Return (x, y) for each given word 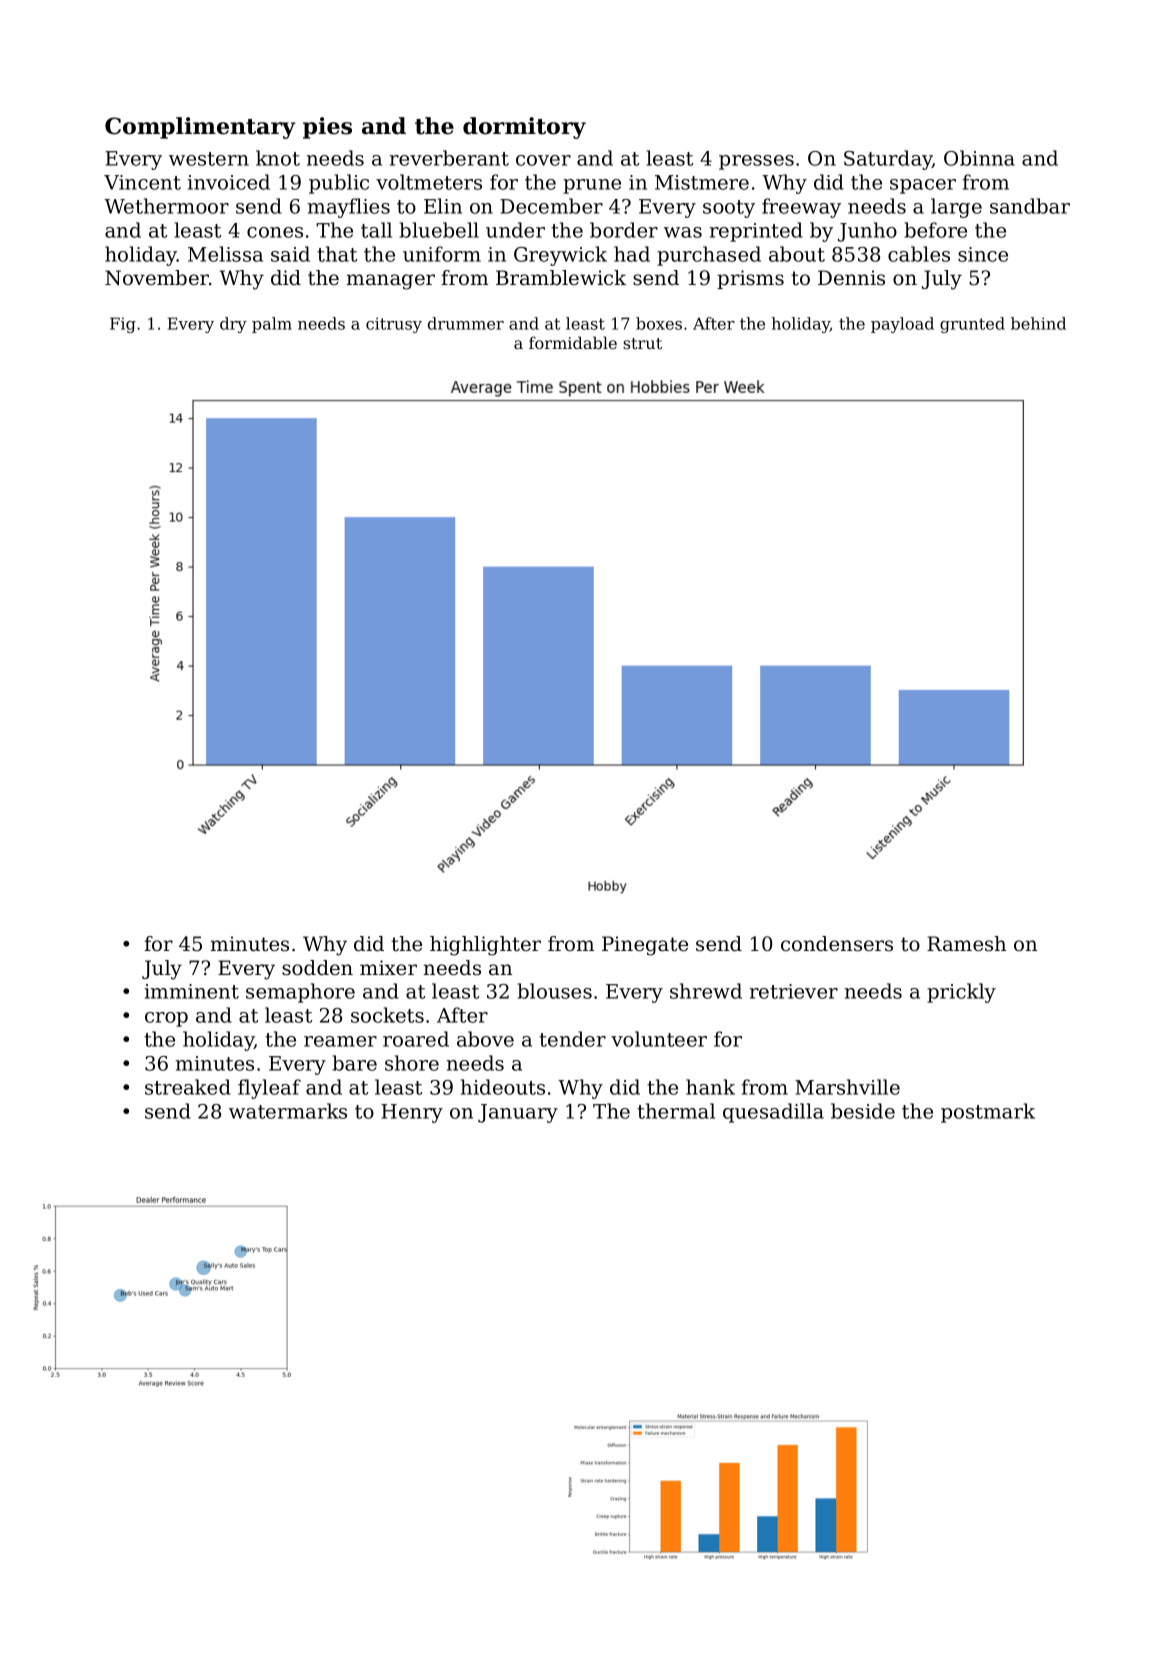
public (339, 184)
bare (355, 1063)
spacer (923, 186)
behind (1038, 323)
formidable (573, 342)
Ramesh (966, 944)
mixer (388, 968)
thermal (676, 1111)
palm (272, 325)
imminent (192, 991)
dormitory (524, 128)
